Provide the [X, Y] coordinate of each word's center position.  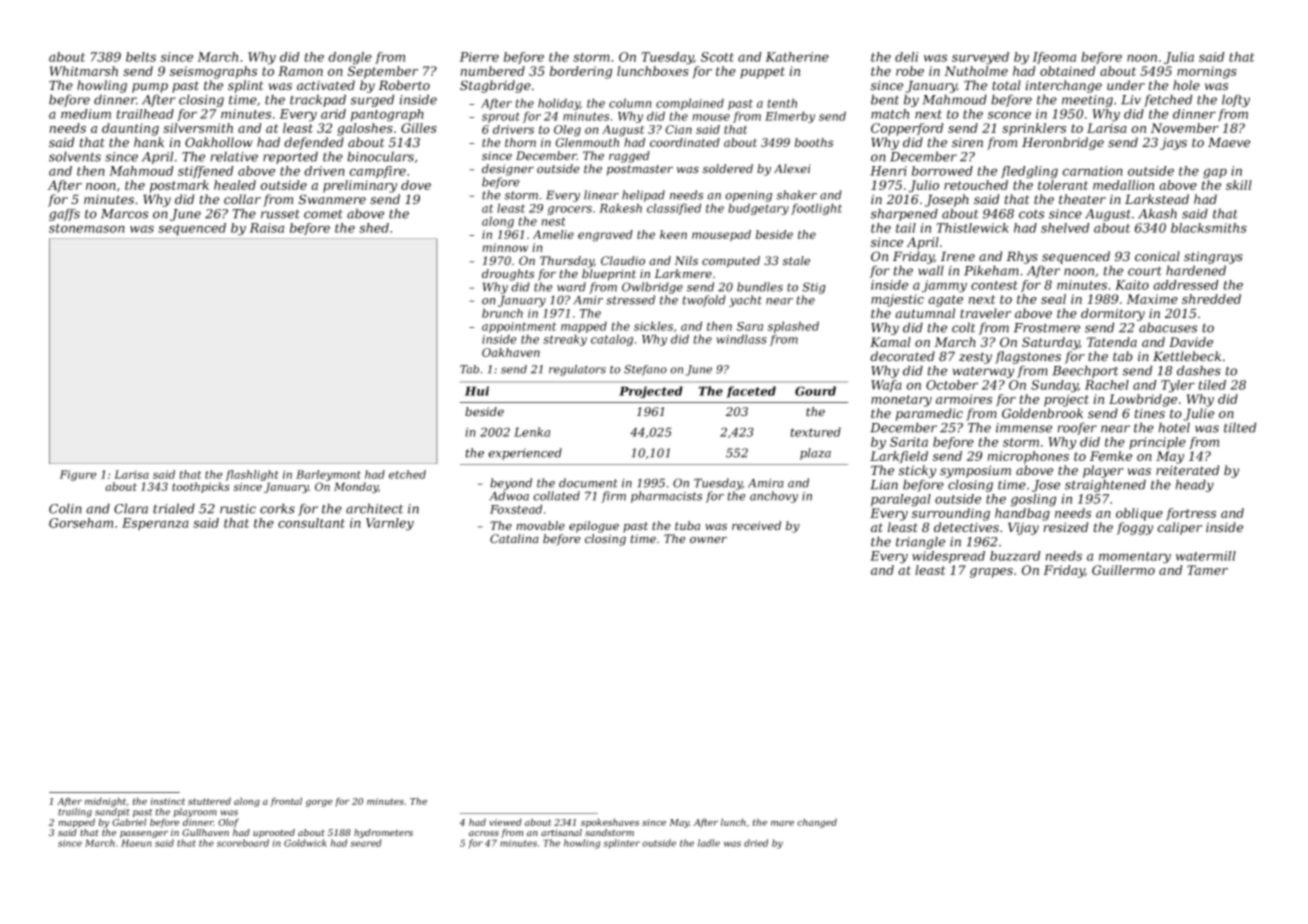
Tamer [1207, 570]
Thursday [567, 262]
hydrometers [383, 833]
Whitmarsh [84, 71]
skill [1239, 185]
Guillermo [1123, 570]
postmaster [640, 170]
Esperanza [155, 524]
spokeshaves [610, 823]
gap [1215, 173]
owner [708, 540]
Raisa [267, 228]
